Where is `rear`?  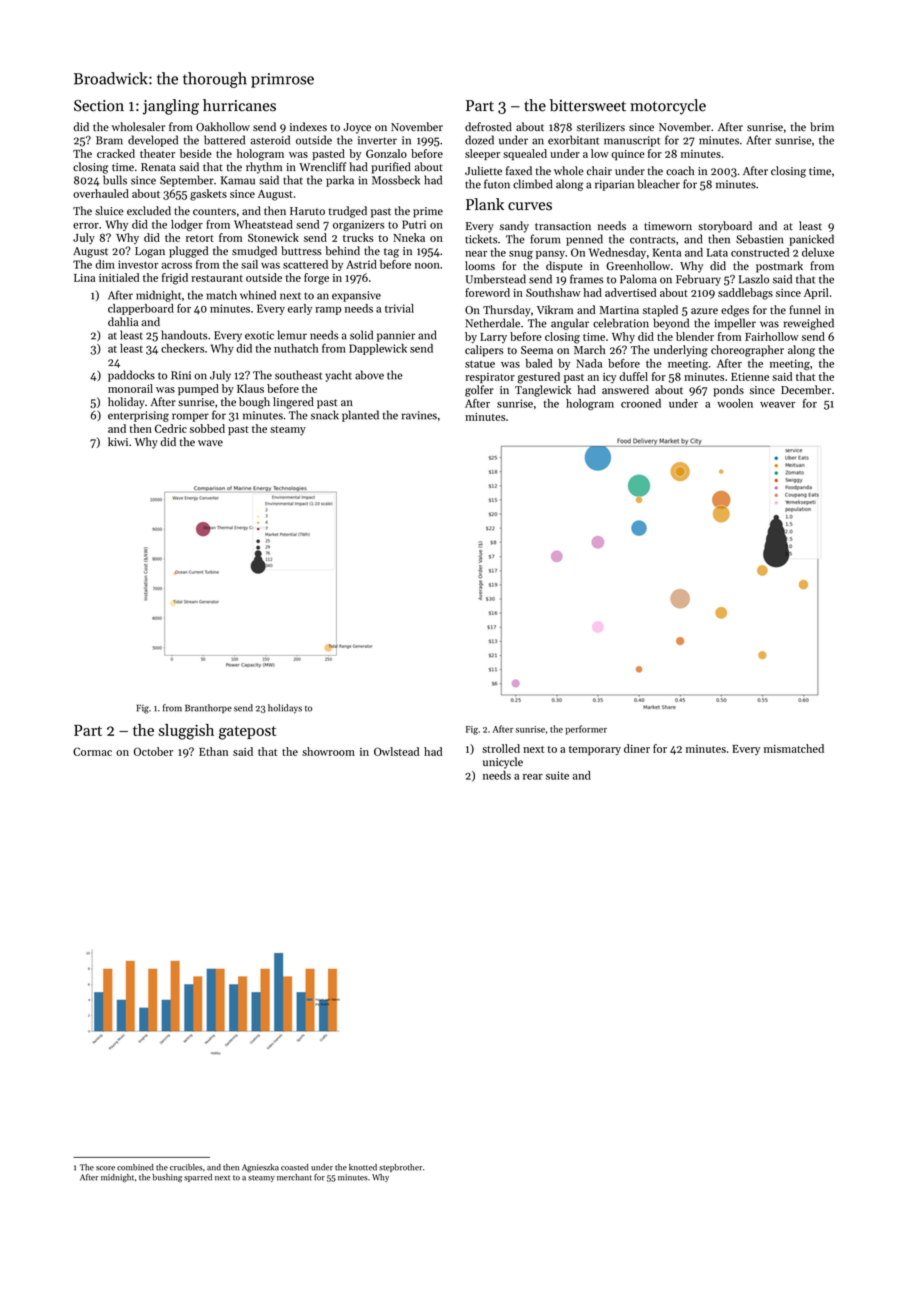 rear is located at coordinates (533, 777).
